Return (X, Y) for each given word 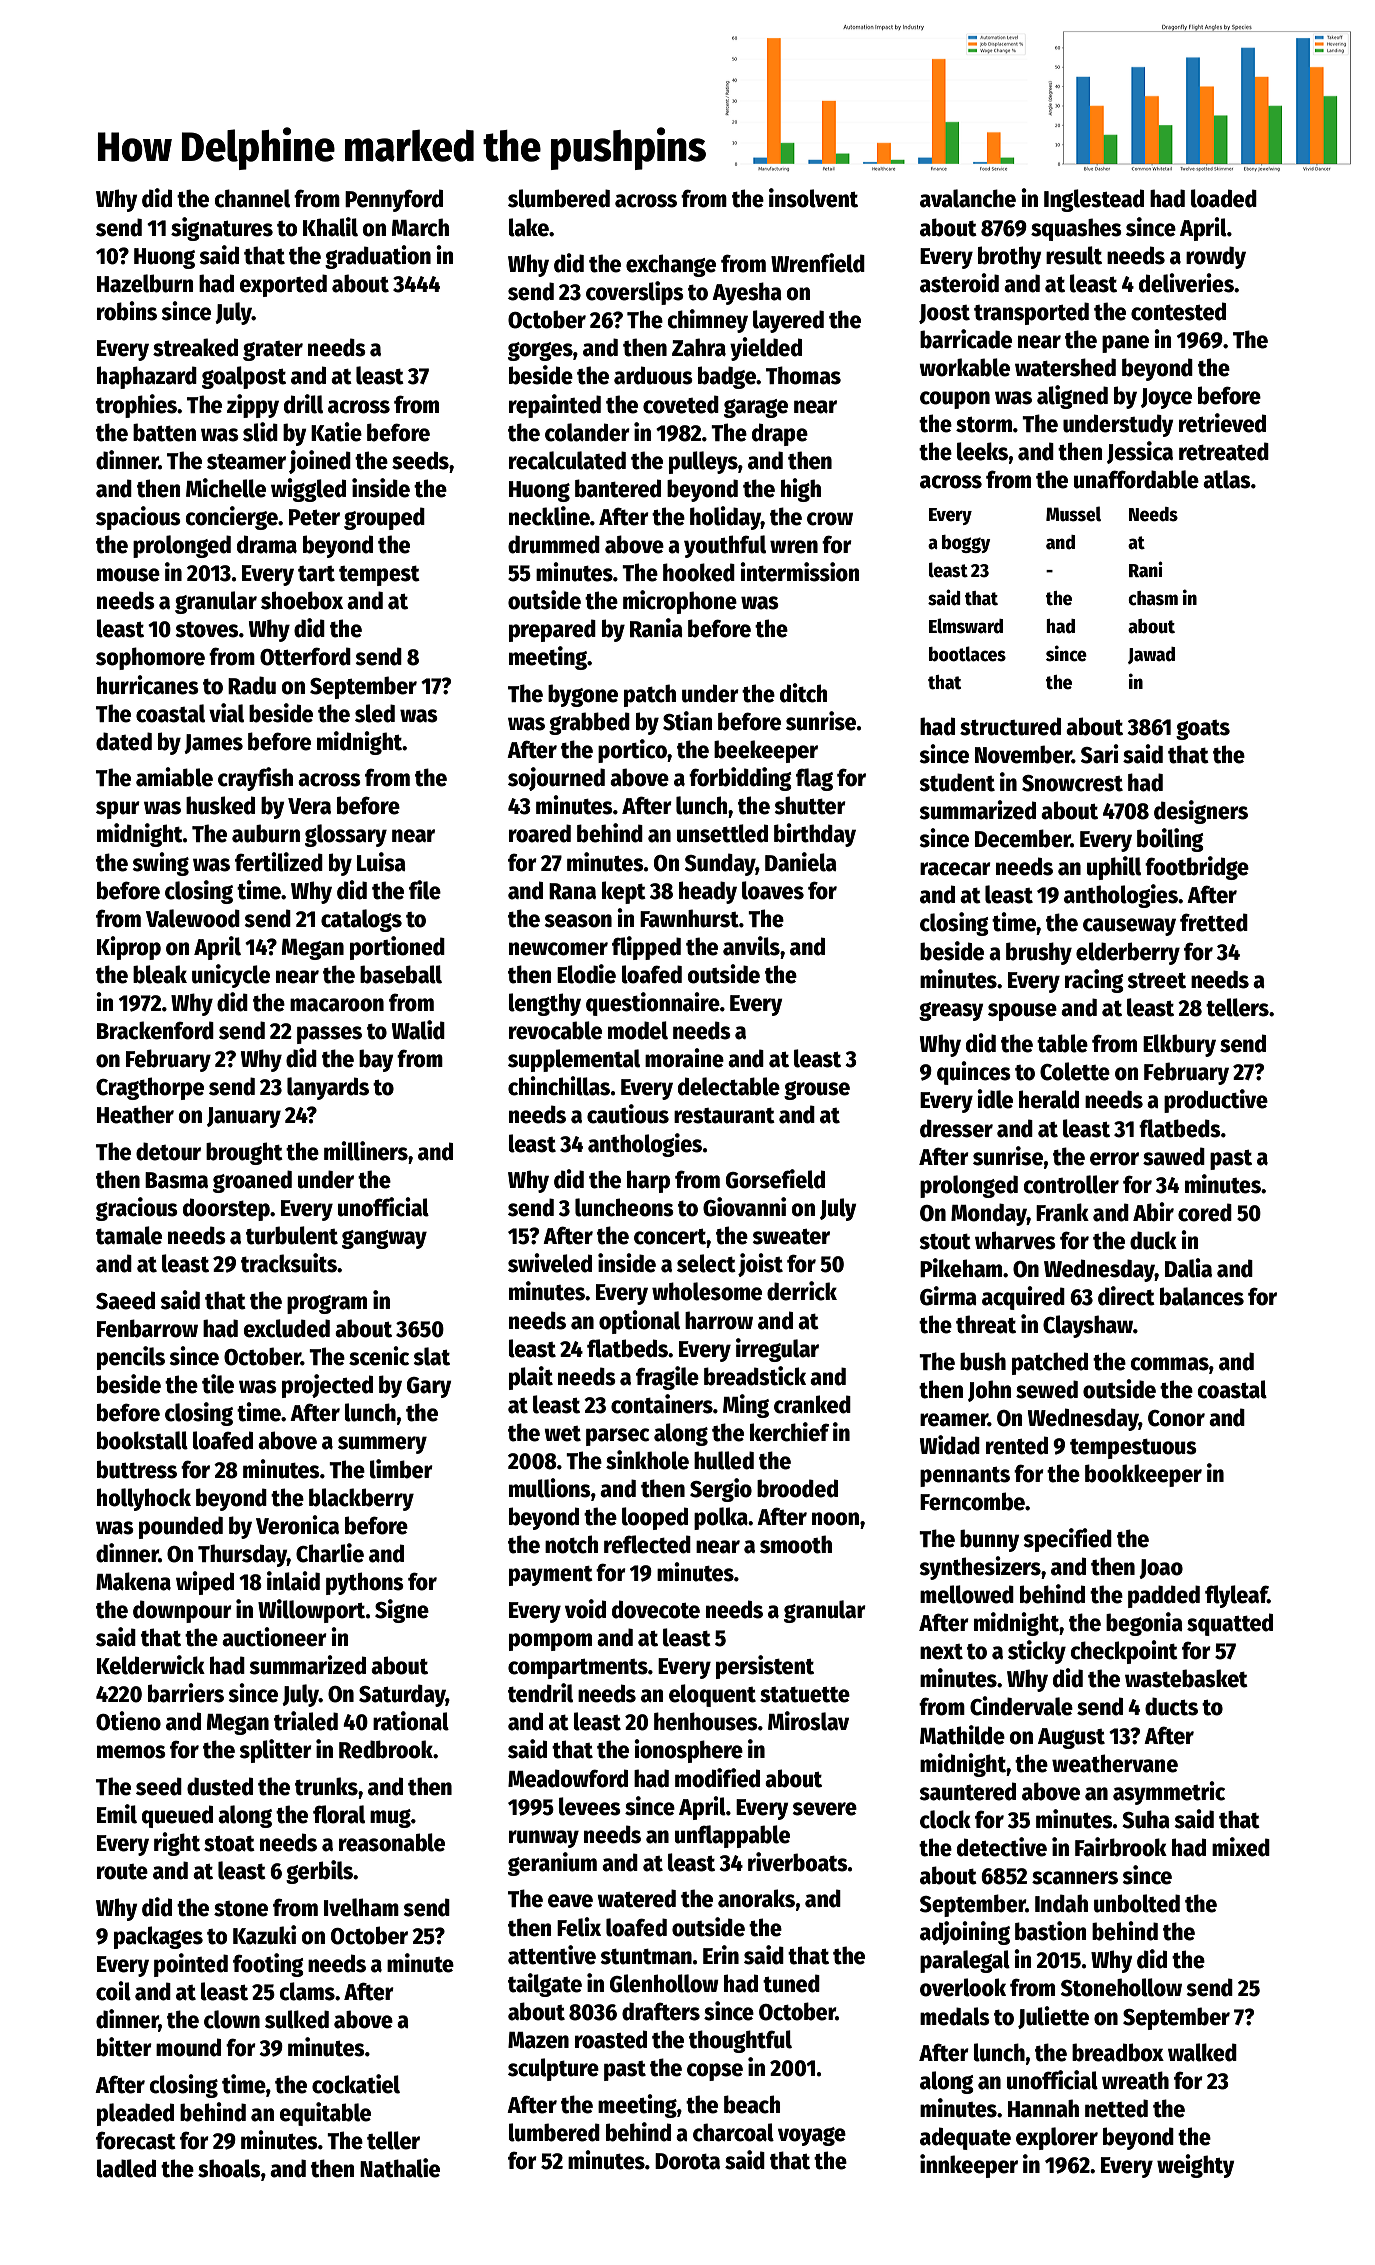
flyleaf (1236, 1596)
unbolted (1137, 1903)
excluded (287, 1328)
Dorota (687, 2161)
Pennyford (394, 200)
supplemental (574, 1060)
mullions (550, 1488)
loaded (1224, 198)
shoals (229, 2168)
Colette (1075, 1071)
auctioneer (274, 1637)
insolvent (813, 198)
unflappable (732, 1836)
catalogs (361, 920)
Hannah (1043, 2108)
